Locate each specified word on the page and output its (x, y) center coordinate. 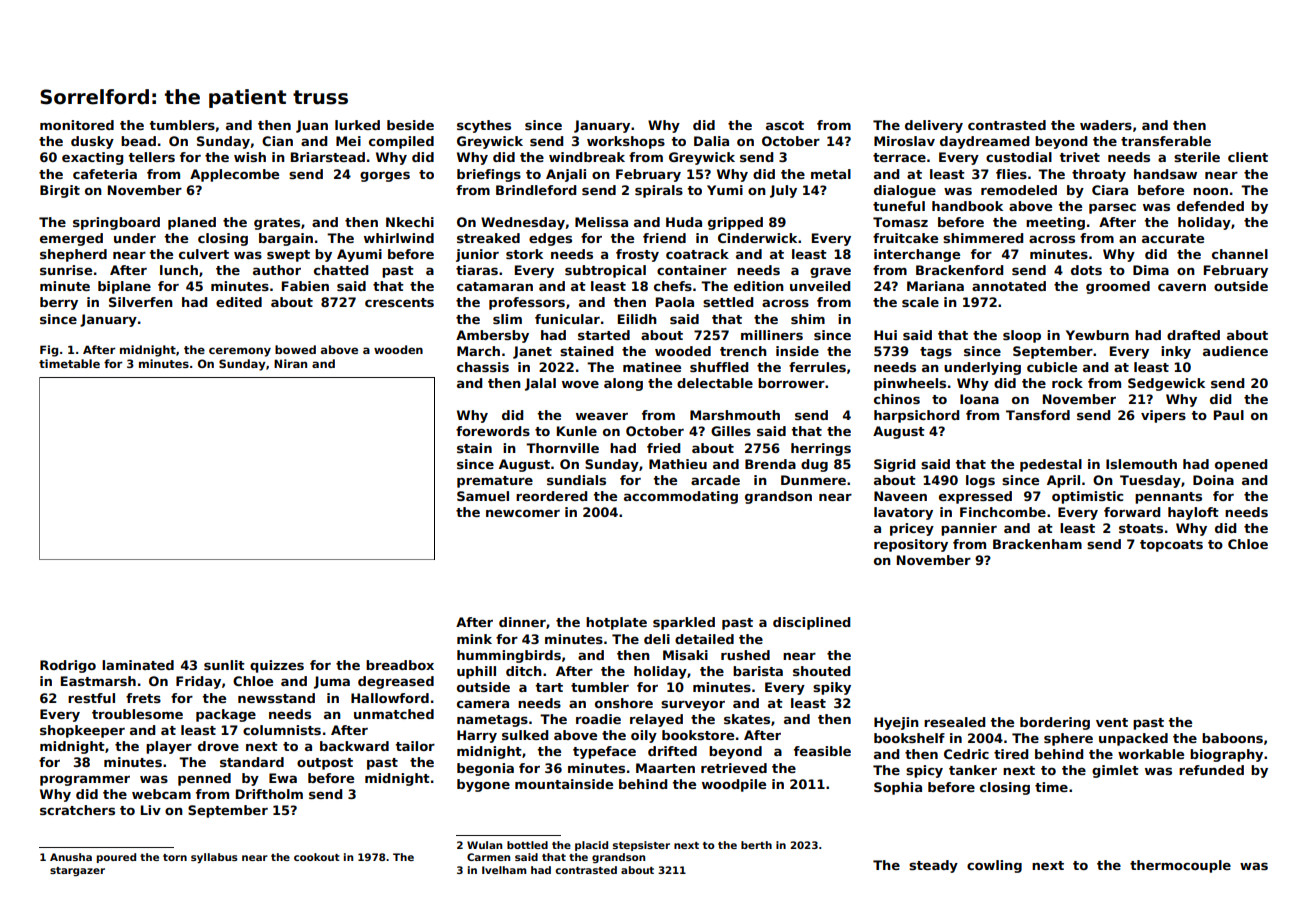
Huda (684, 222)
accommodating (681, 497)
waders (1106, 125)
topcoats (1171, 546)
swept (288, 256)
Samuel (483, 496)
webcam (161, 794)
